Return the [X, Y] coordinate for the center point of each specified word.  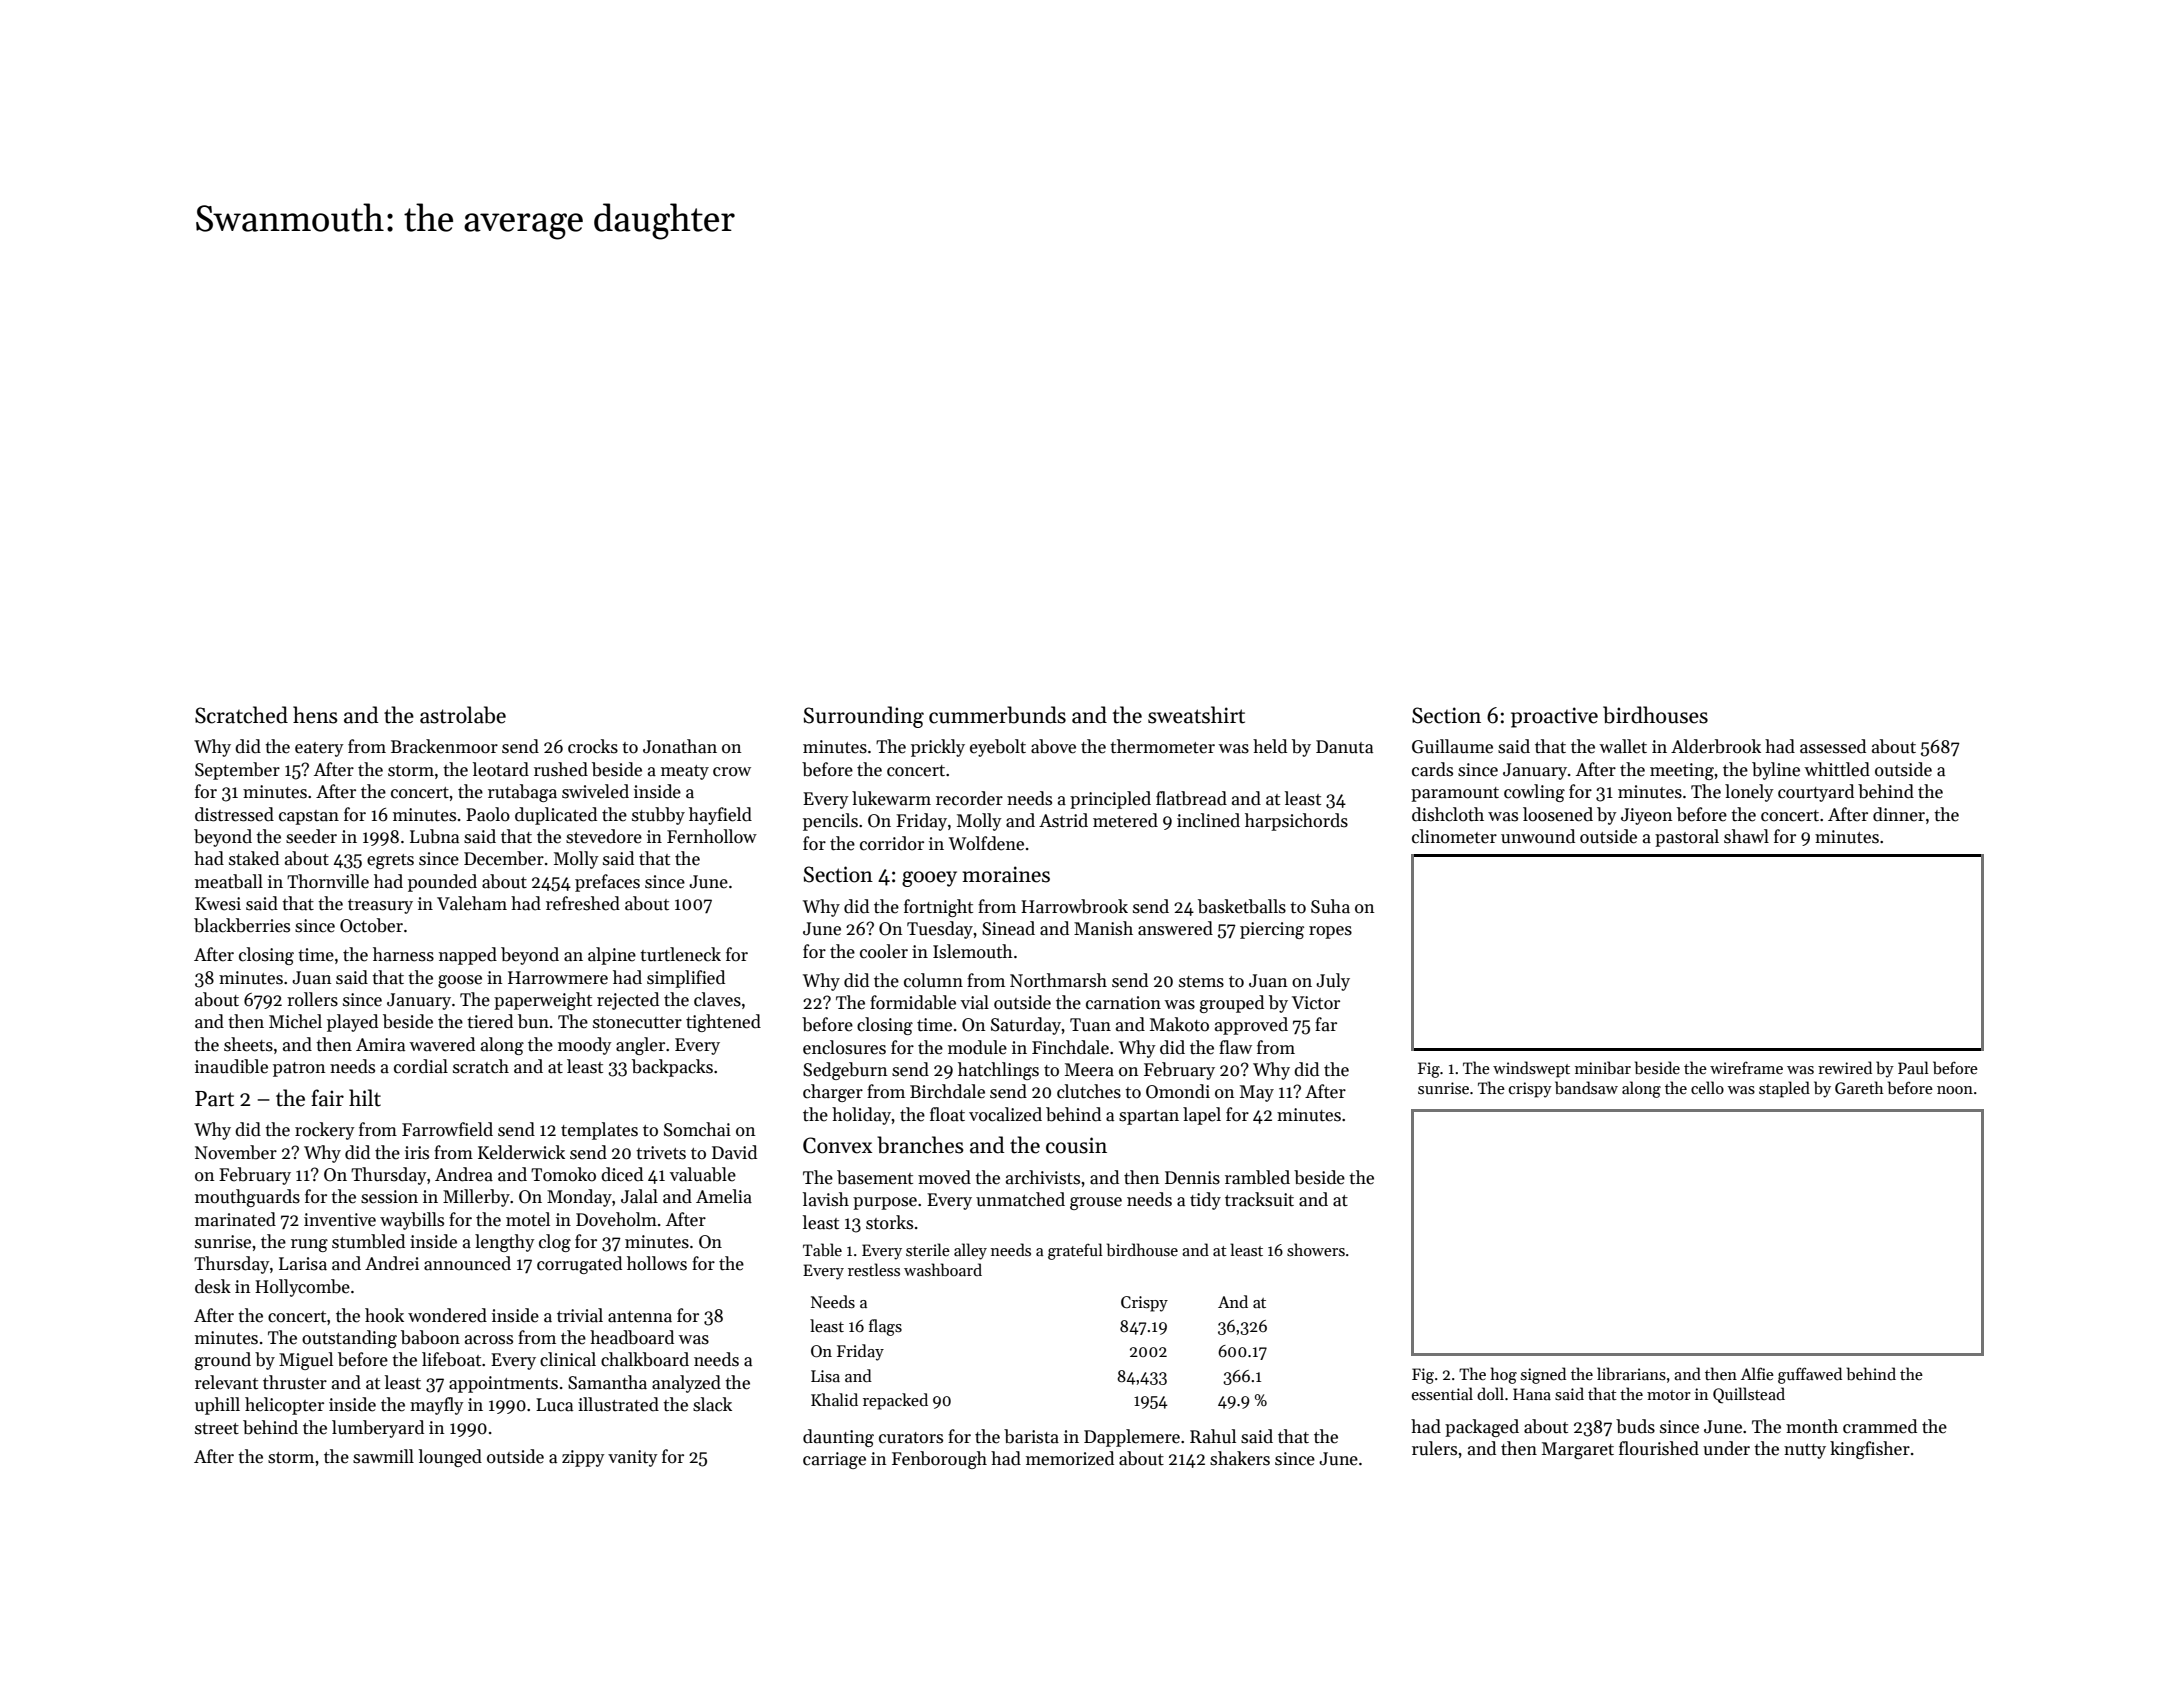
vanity [633, 1458]
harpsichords [1296, 822]
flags [885, 1327]
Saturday [1026, 1026]
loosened [1558, 814]
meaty [685, 772]
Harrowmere [558, 978]
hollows [657, 1263]
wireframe [1746, 1067]
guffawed [1810, 1375]
